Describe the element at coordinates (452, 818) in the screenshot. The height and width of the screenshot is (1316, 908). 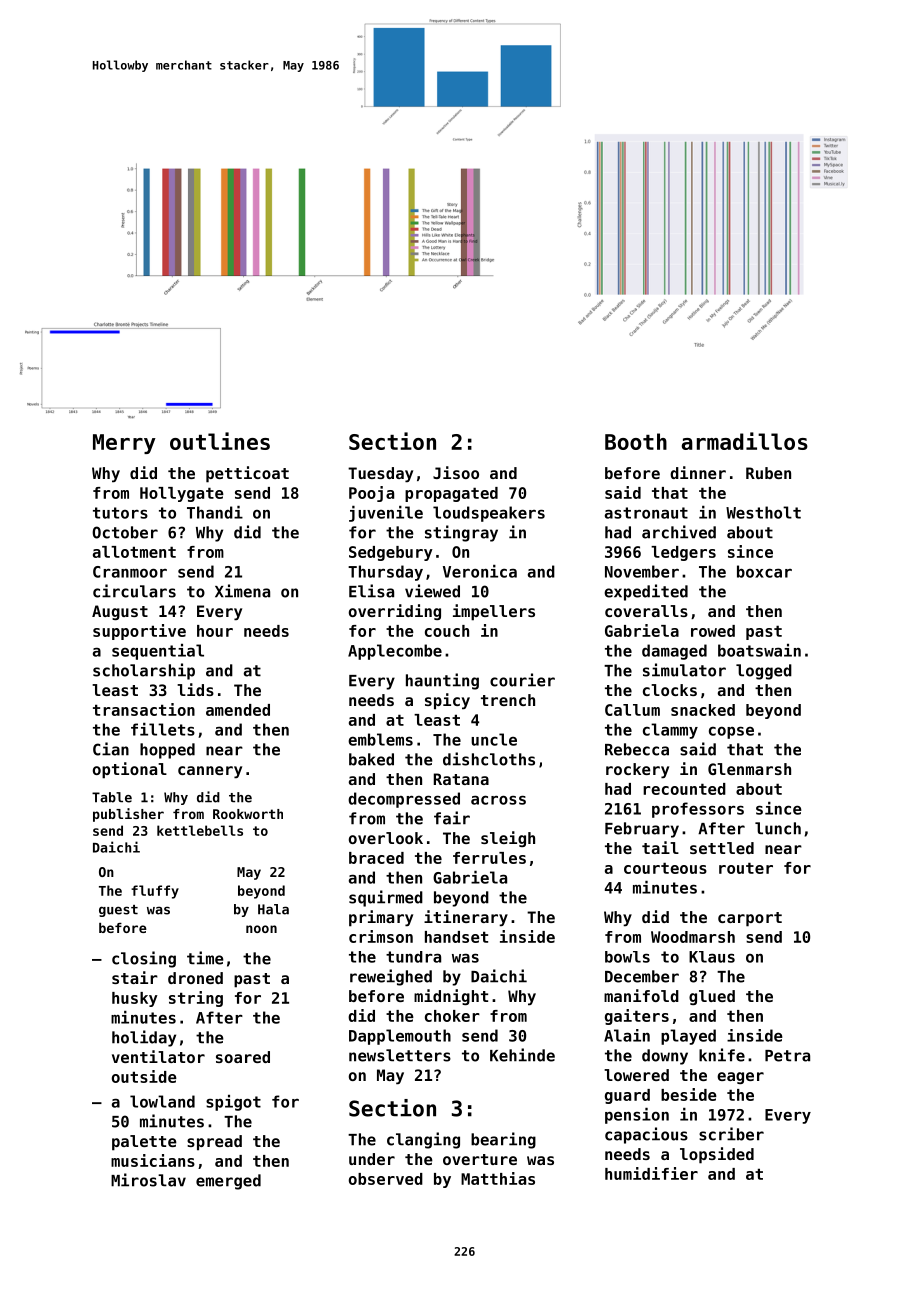
I see `fair` at that location.
